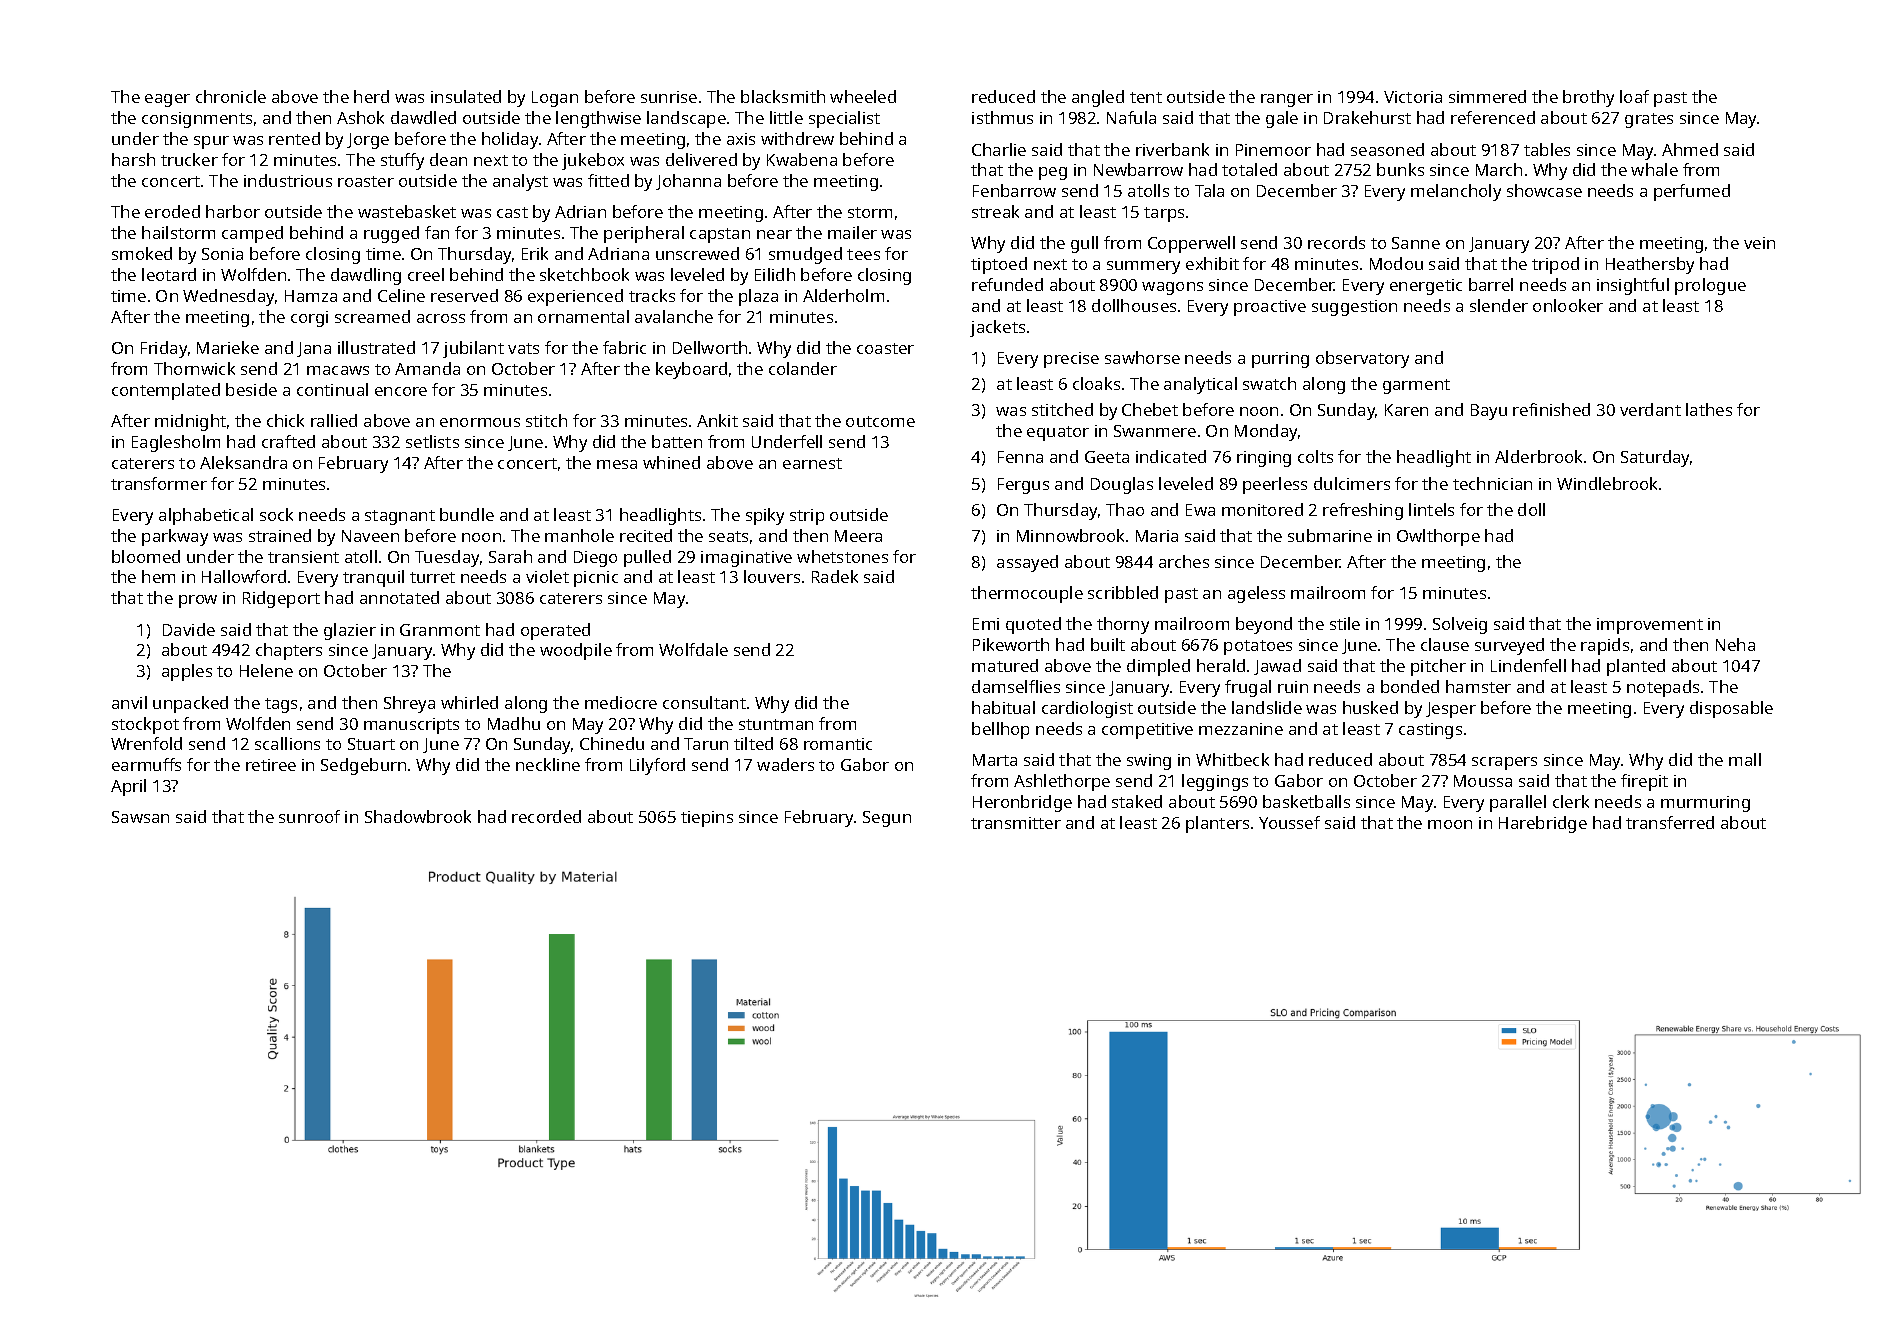  Describe the element at coordinates (418, 816) in the page. I see `Shadowbrook` at that location.
